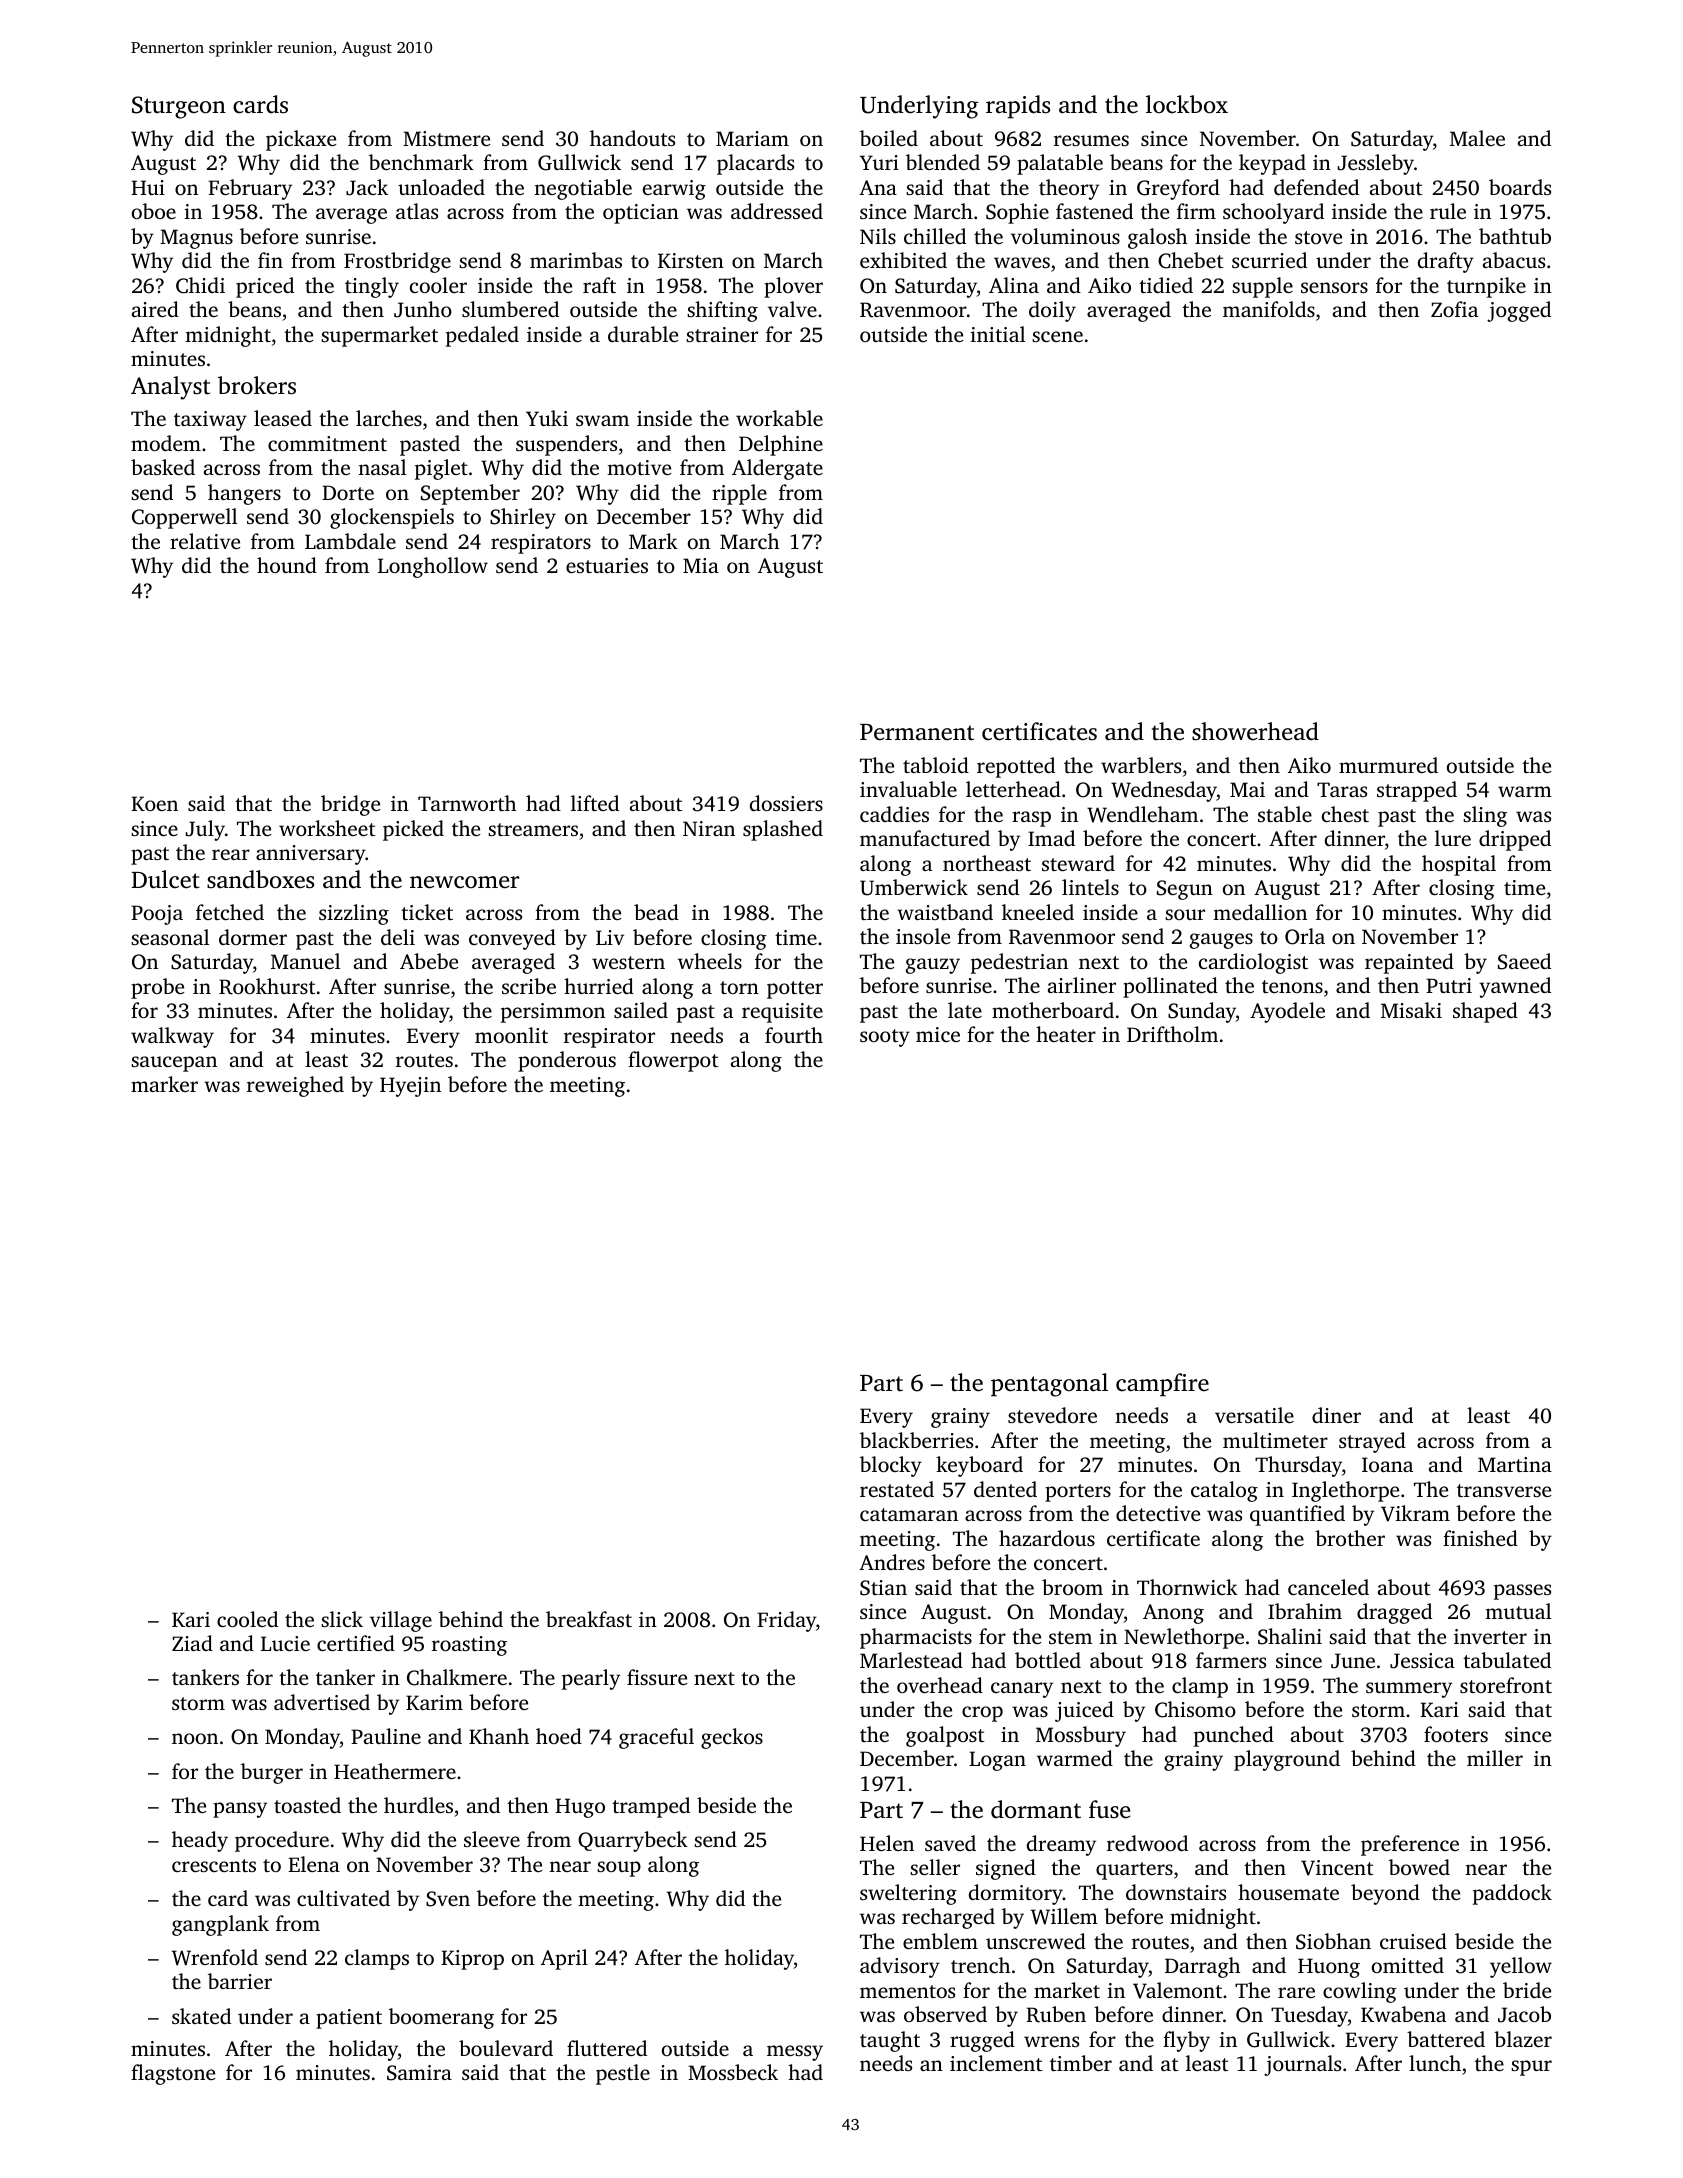 The image size is (1683, 2178). Describe the element at coordinates (1413, 1941) in the screenshot. I see `cruised` at that location.
